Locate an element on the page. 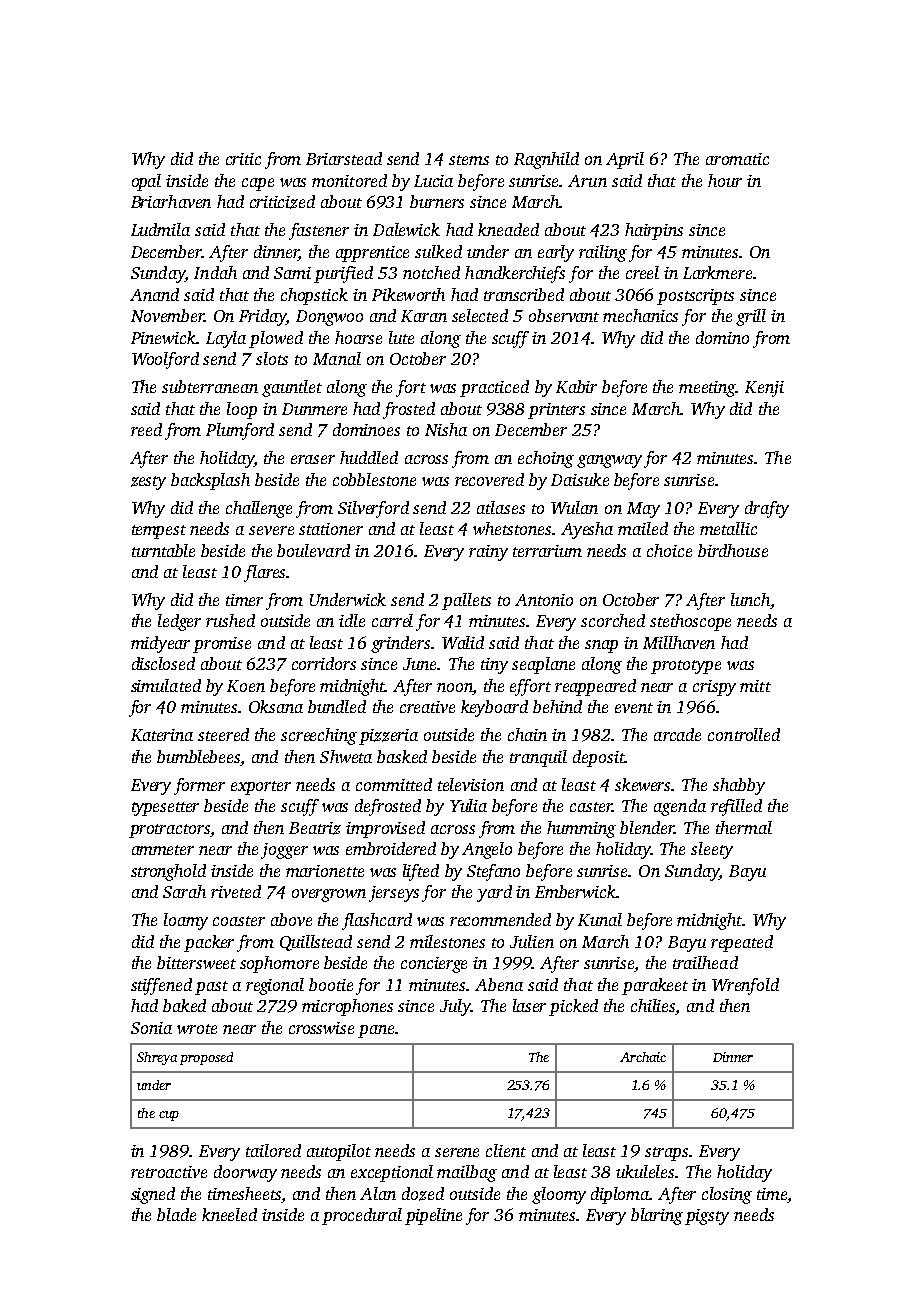  chilies is located at coordinates (653, 1005).
